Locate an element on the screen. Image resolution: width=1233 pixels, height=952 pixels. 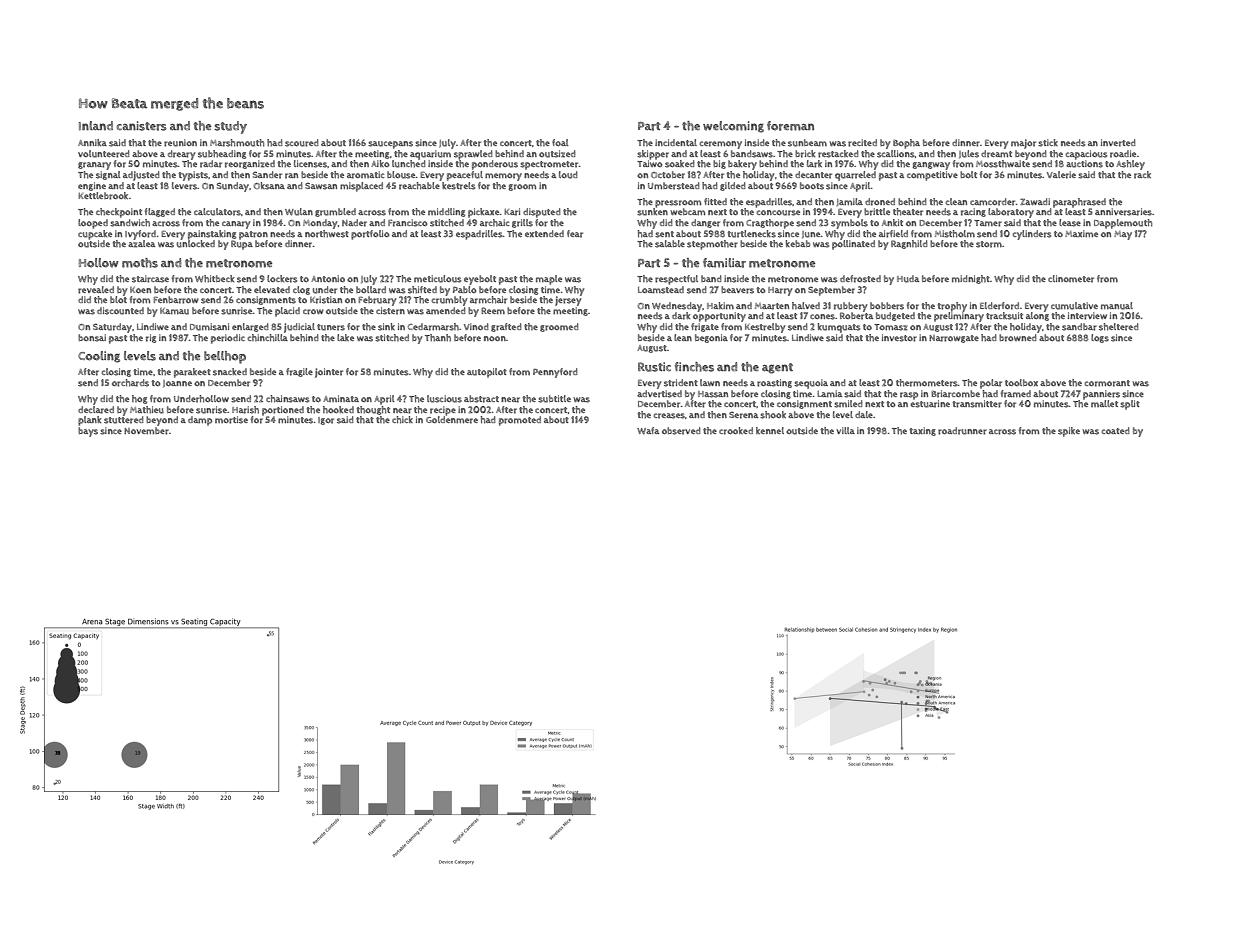
fragile is located at coordinates (299, 372).
